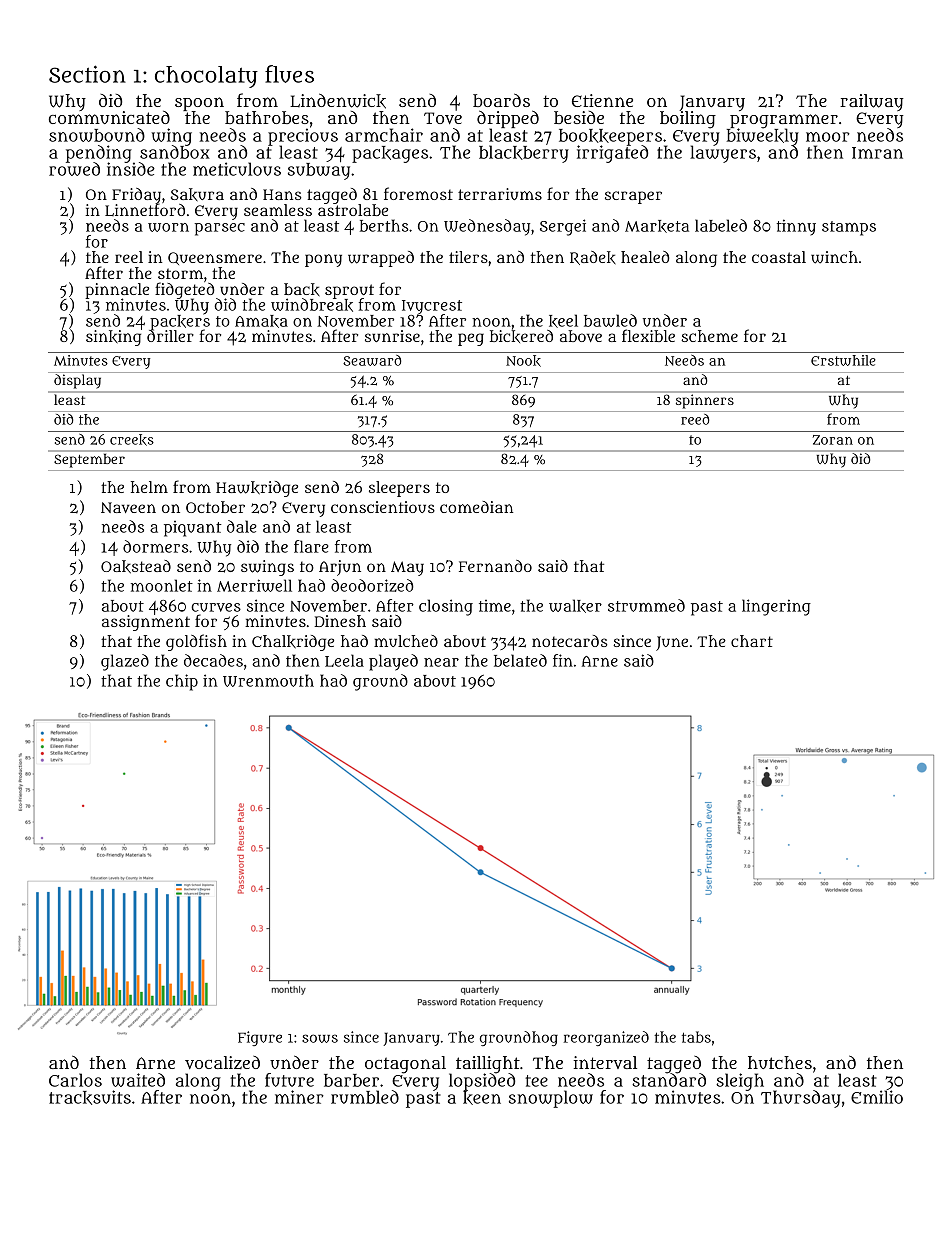 This page has width=952, height=1233. Describe the element at coordinates (776, 607) in the page. I see `lingering` at that location.
